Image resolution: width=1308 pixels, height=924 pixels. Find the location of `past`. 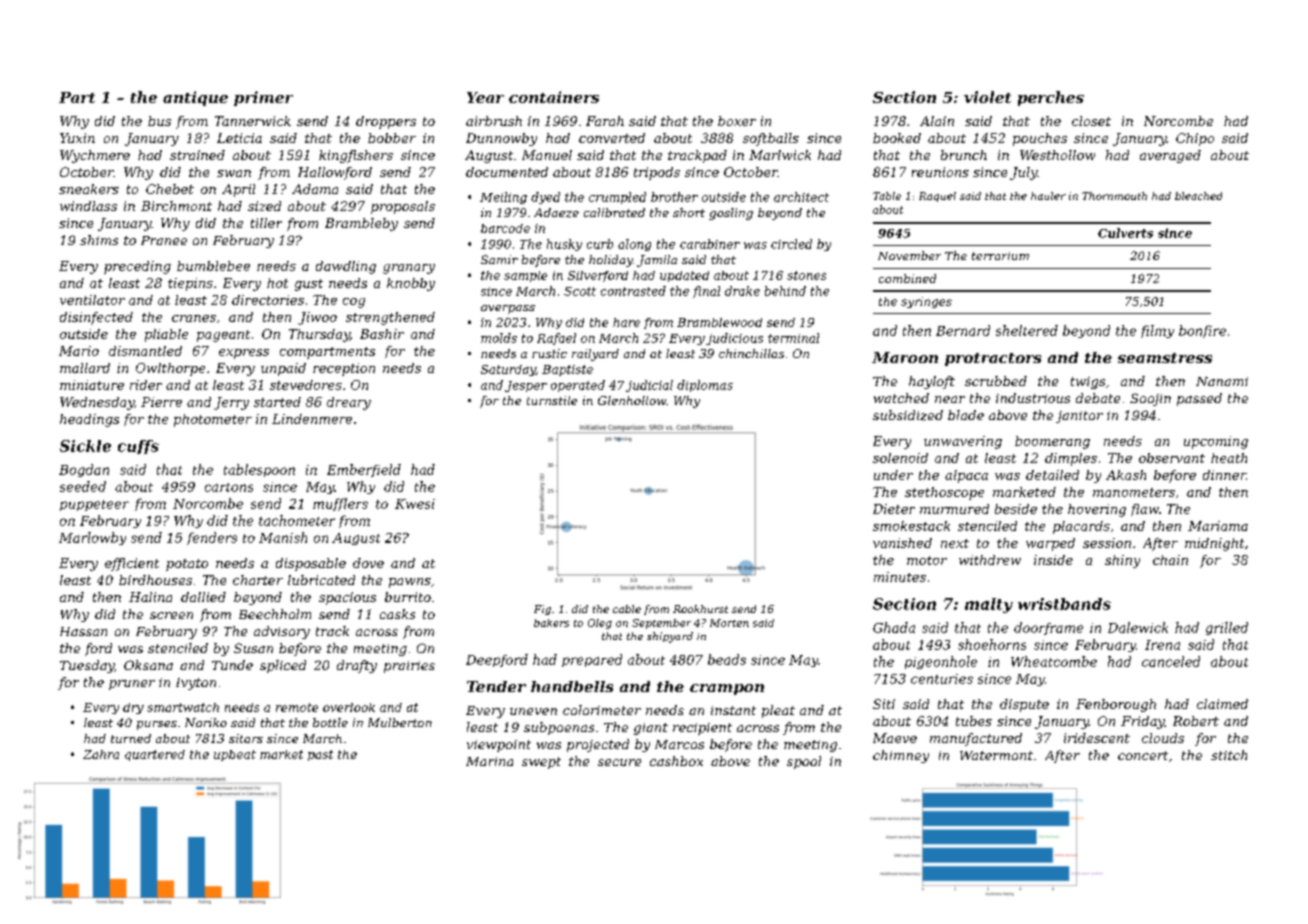

past is located at coordinates (320, 755).
